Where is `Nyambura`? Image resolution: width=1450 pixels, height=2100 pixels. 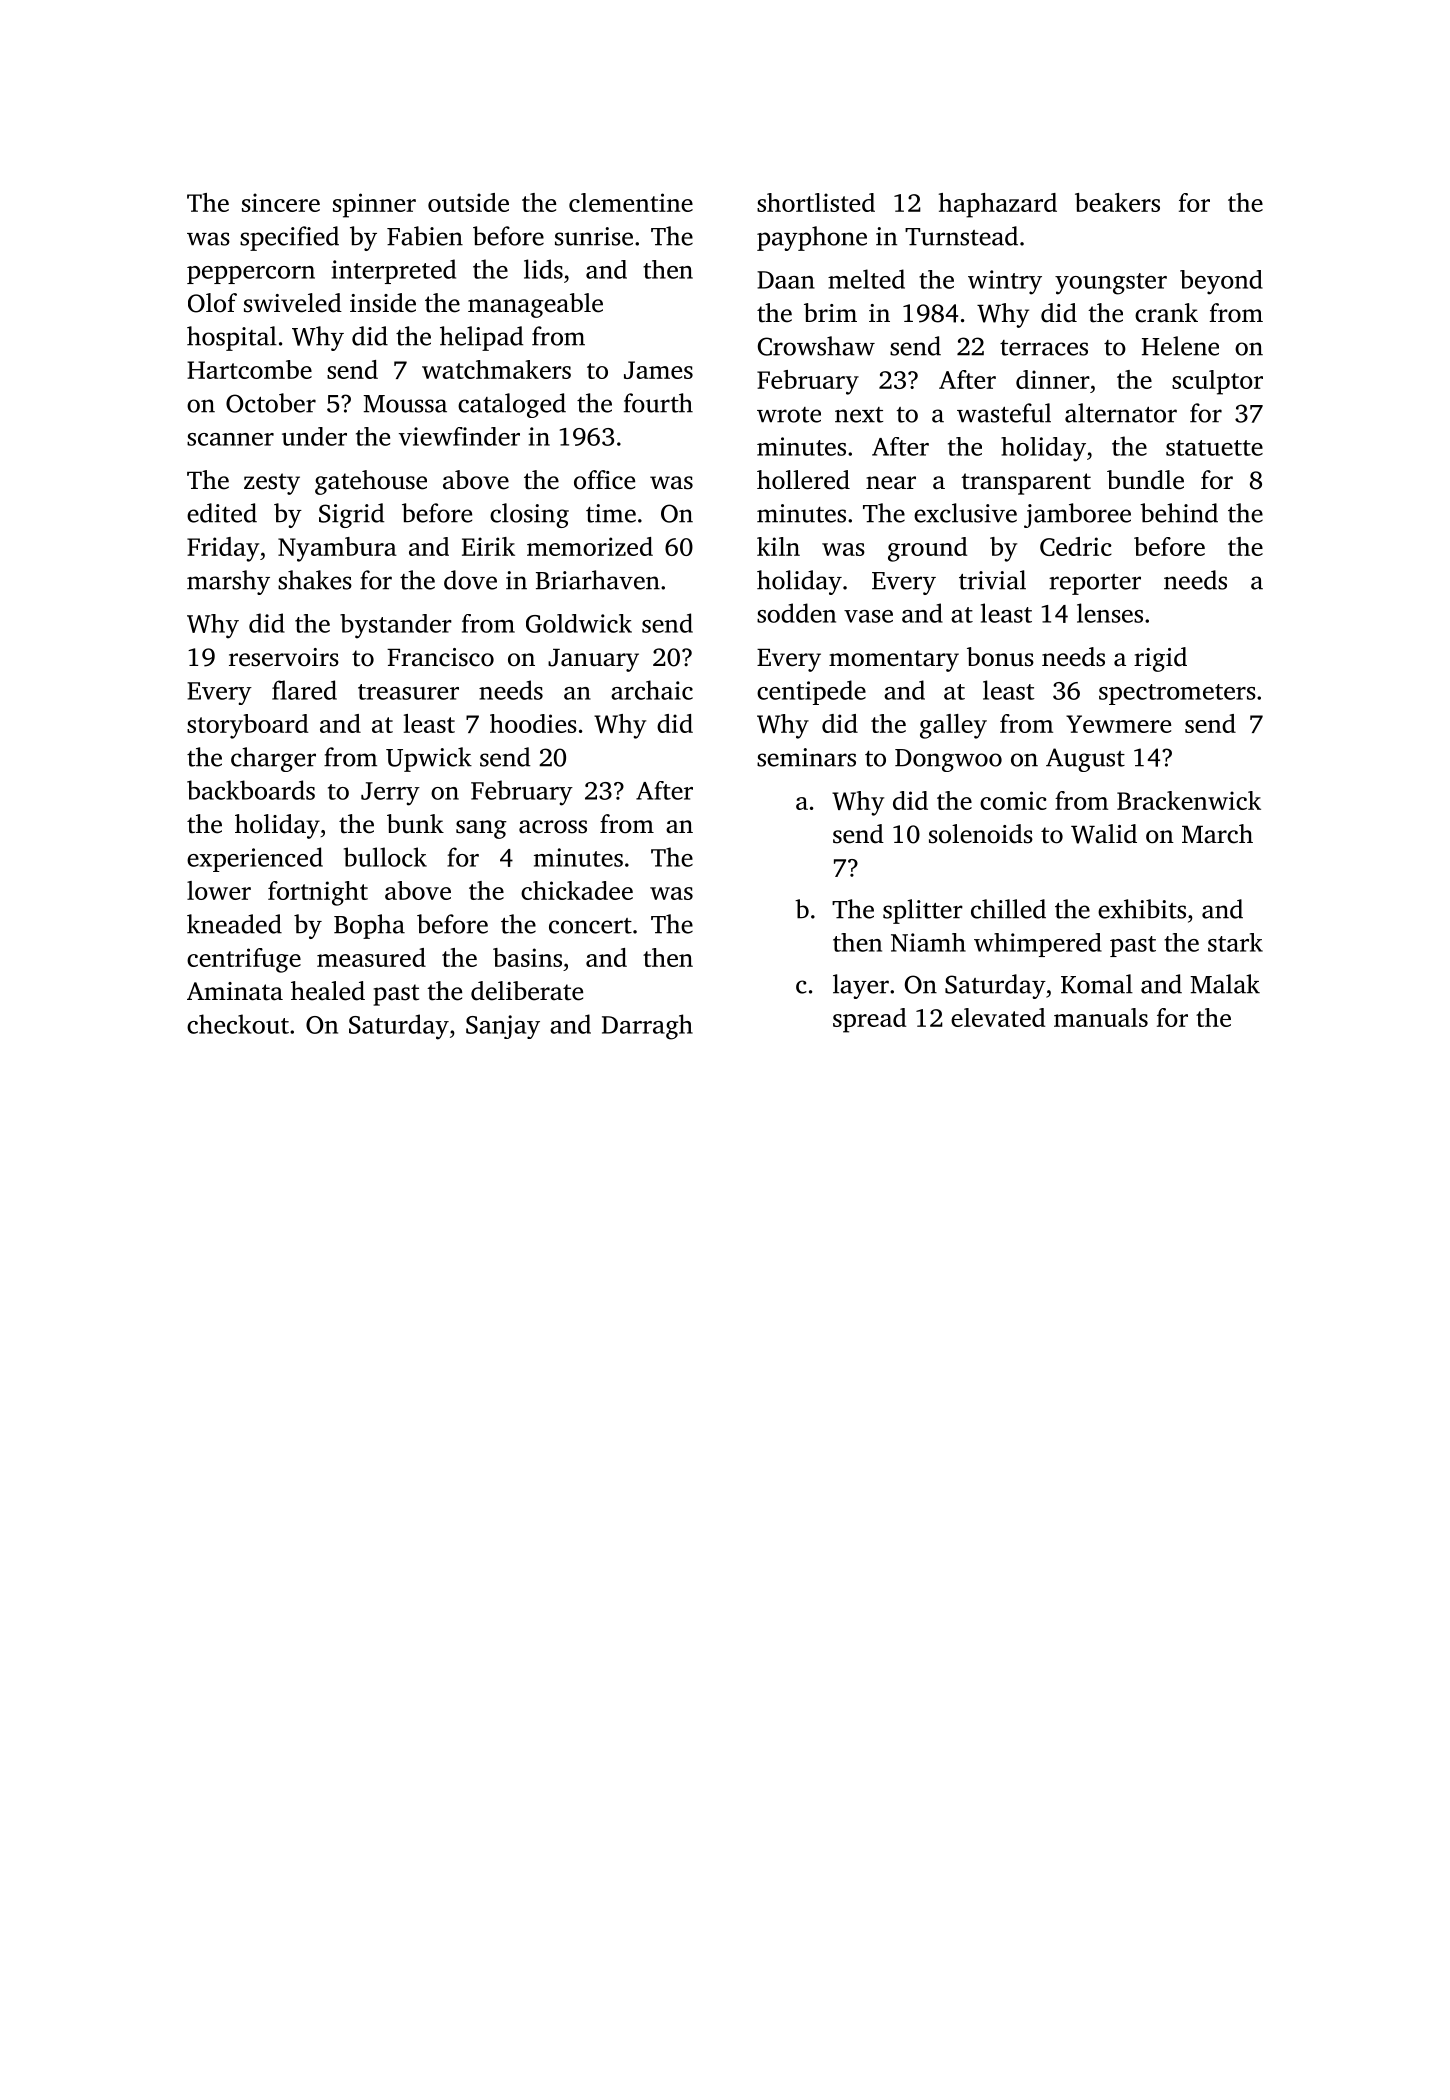
Nyambura is located at coordinates (337, 549).
